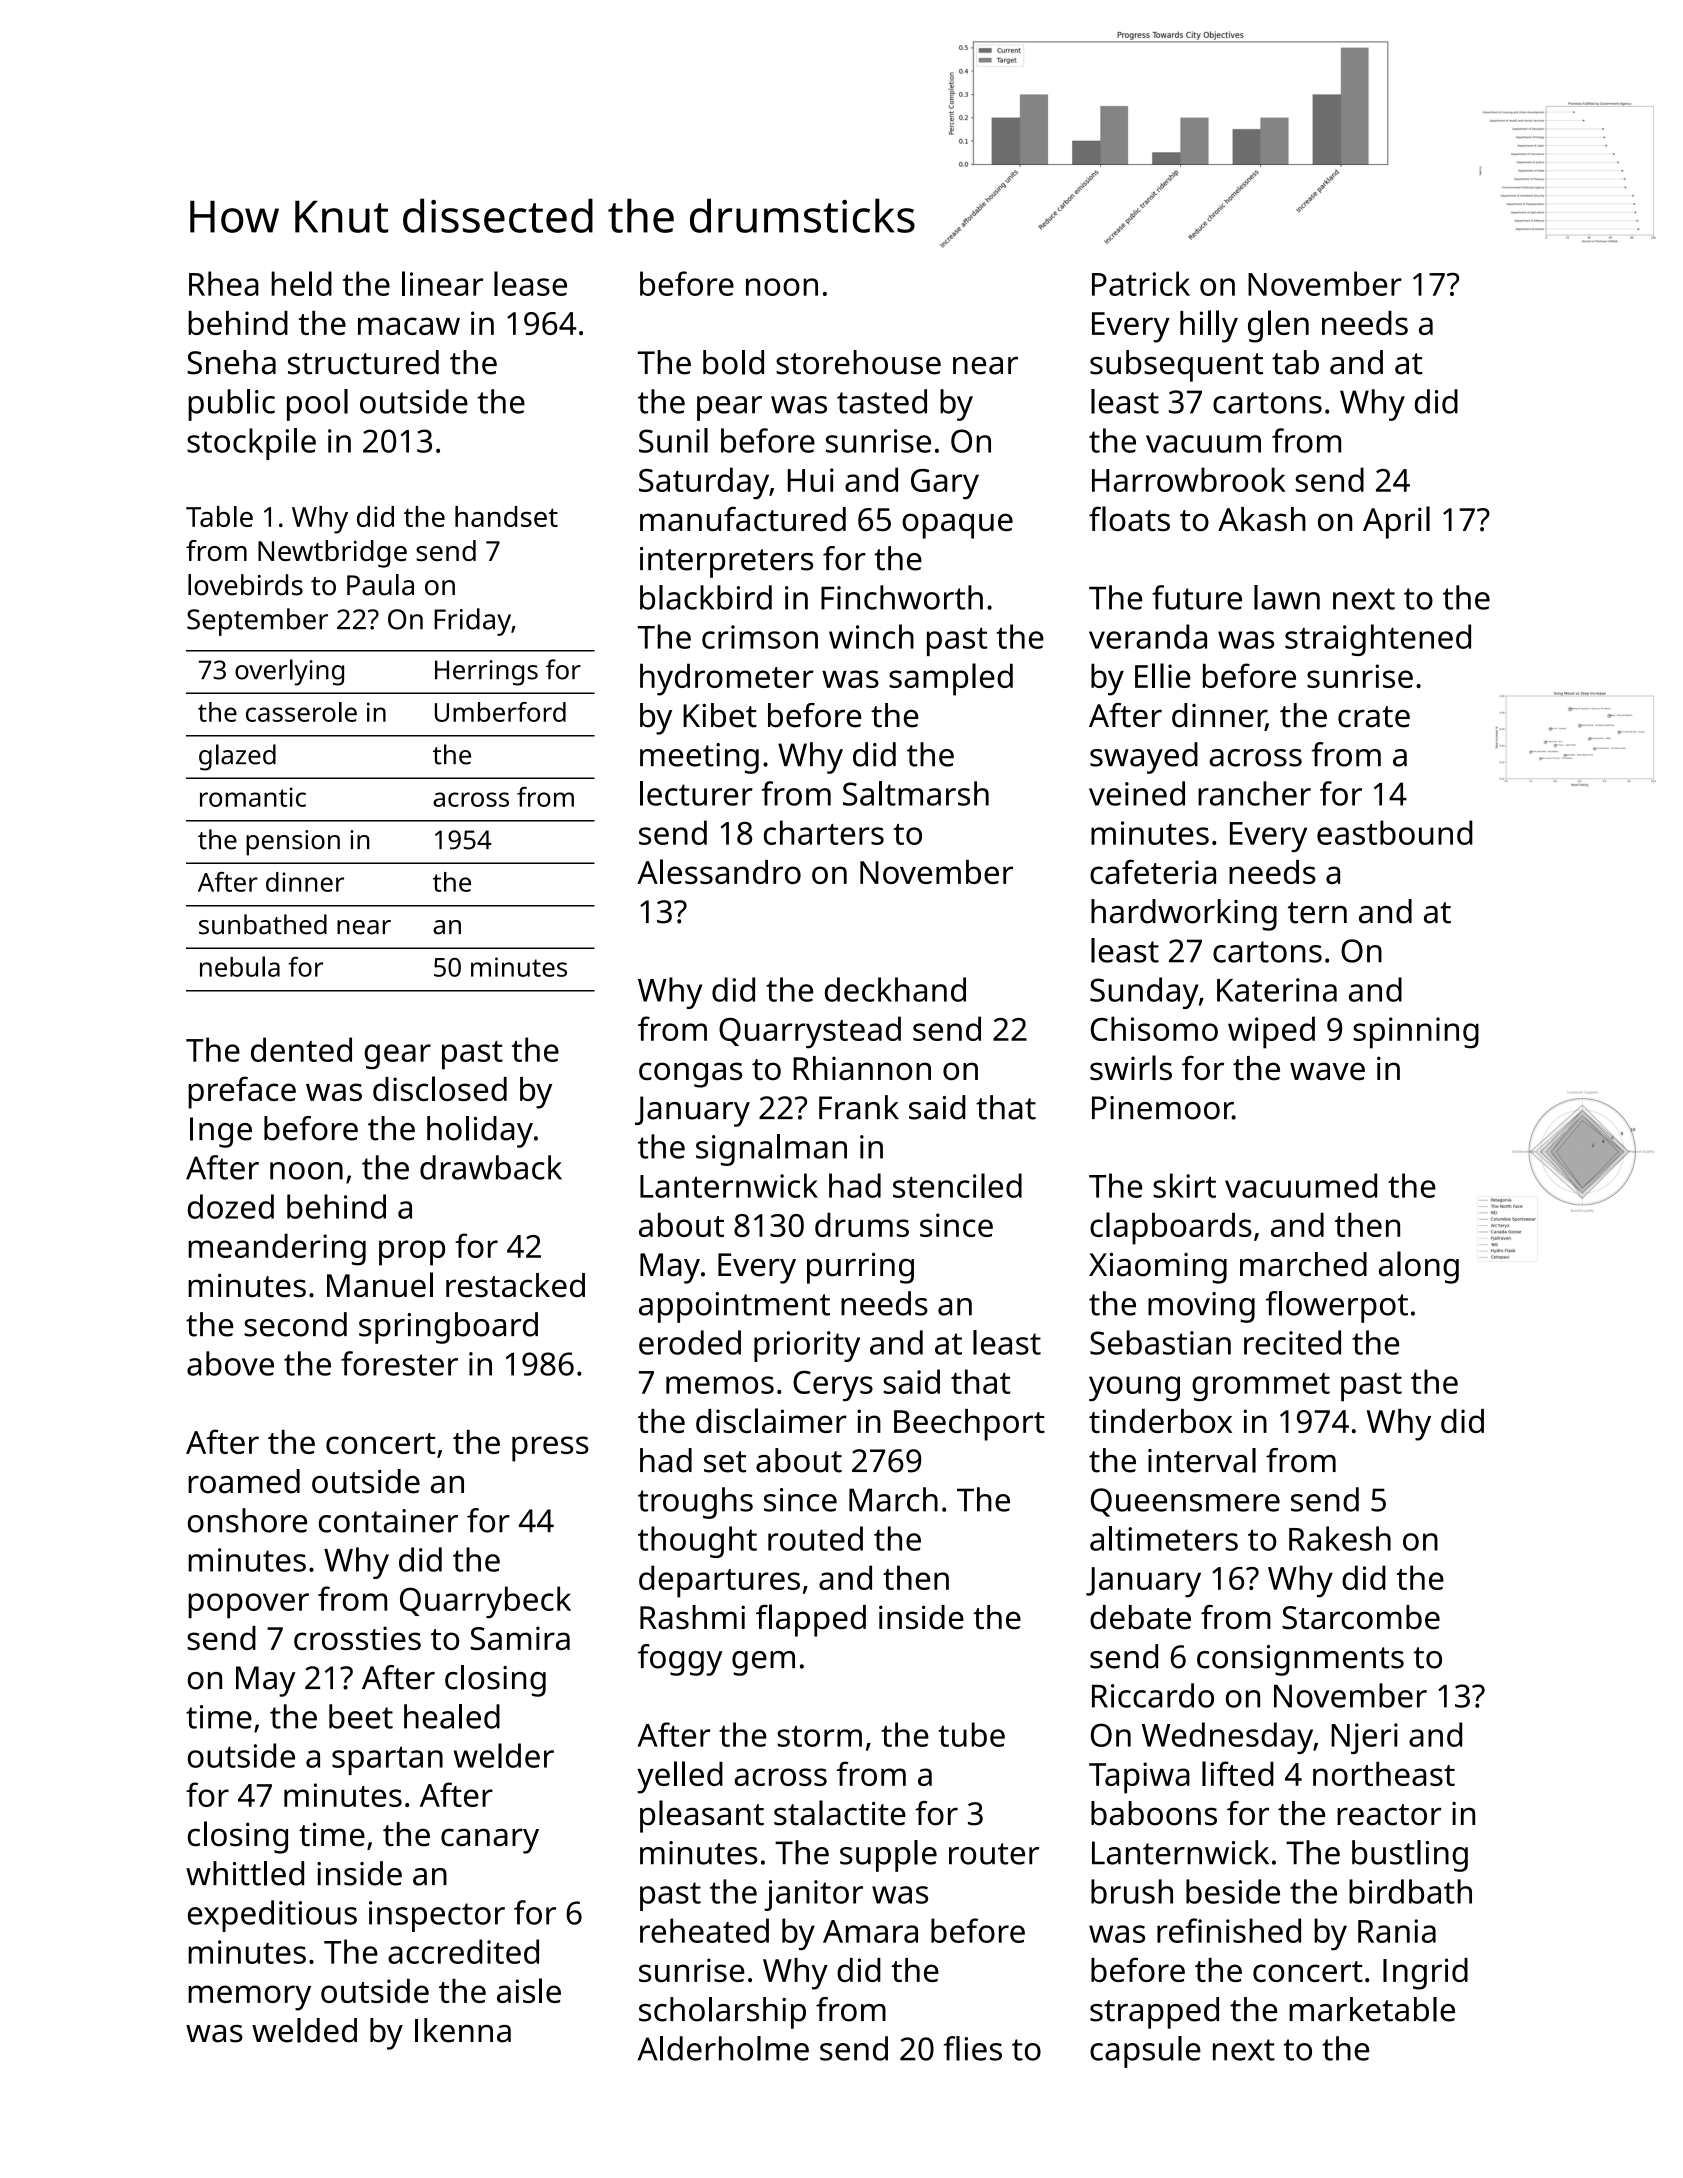 Image resolution: width=1683 pixels, height=2178 pixels. I want to click on memory, so click(249, 1998).
